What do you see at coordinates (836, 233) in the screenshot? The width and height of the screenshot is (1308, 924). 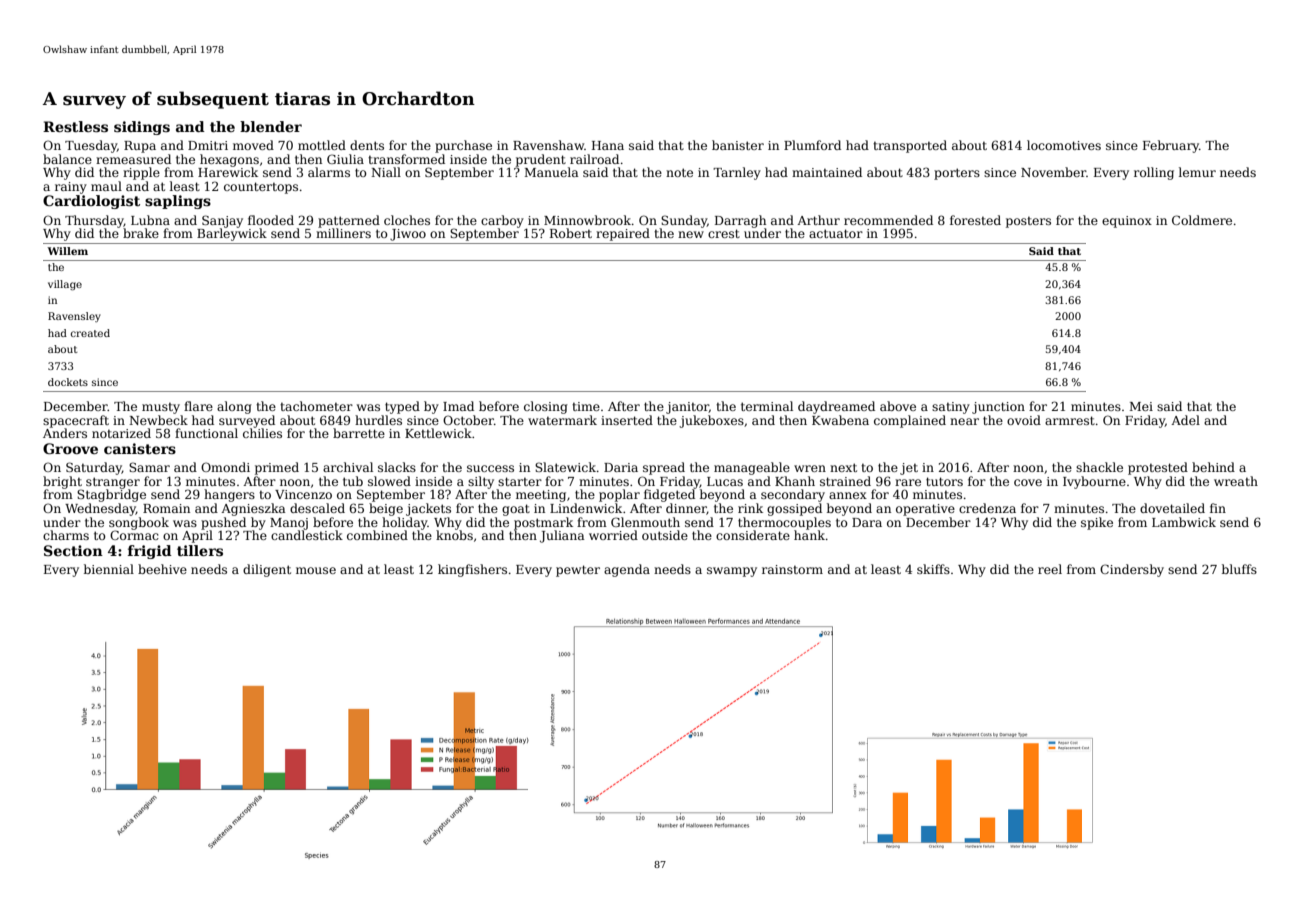 I see `actuator` at bounding box center [836, 233].
